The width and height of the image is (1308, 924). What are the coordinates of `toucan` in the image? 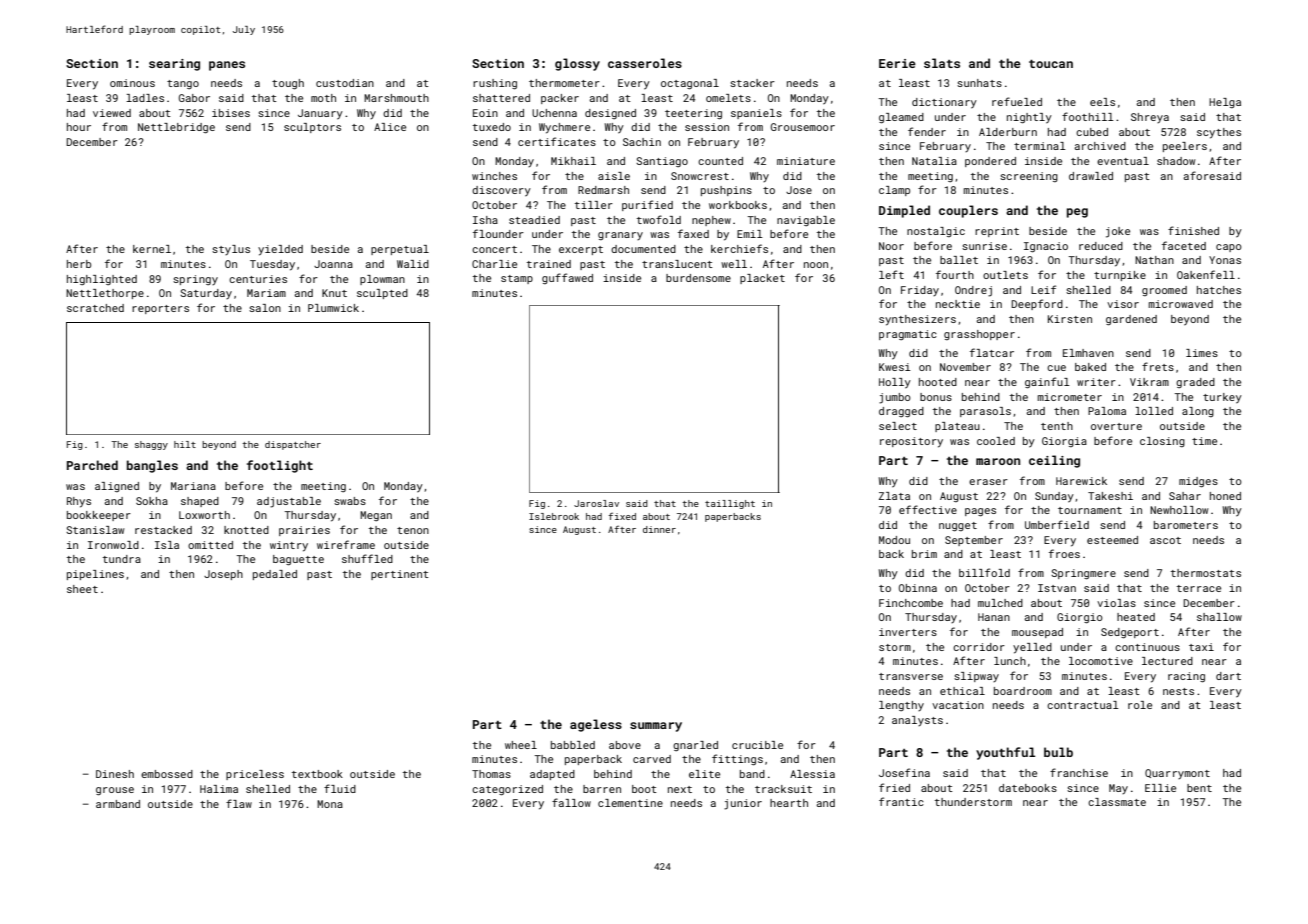 It's located at (1051, 64).
